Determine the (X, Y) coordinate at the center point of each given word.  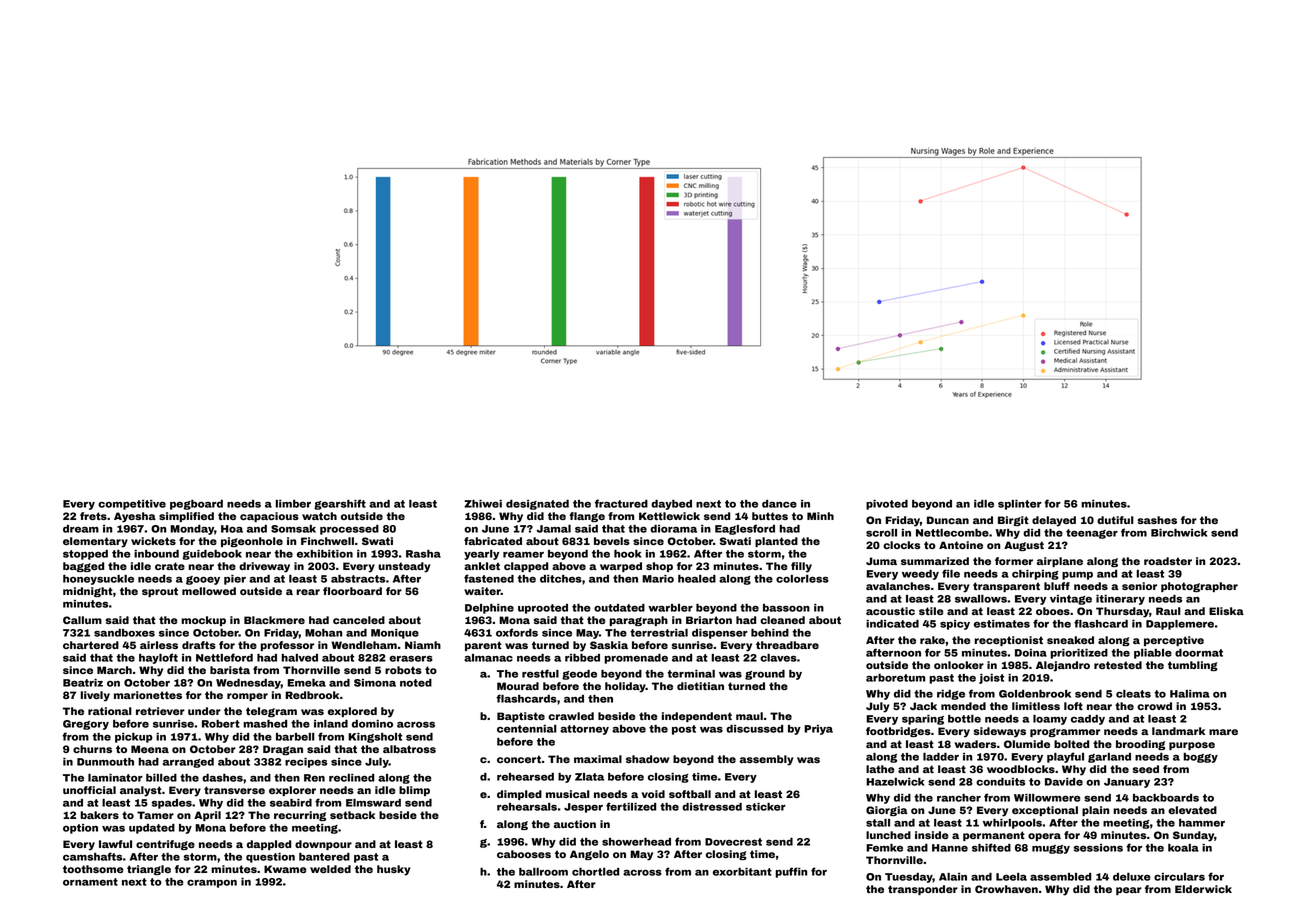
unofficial (89, 790)
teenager (1092, 534)
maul (749, 716)
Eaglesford (745, 529)
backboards (1166, 798)
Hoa (232, 529)
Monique (395, 634)
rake (932, 640)
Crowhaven (1006, 889)
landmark (1178, 731)
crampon (212, 884)
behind (770, 633)
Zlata (589, 777)
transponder (923, 890)
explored (352, 712)
